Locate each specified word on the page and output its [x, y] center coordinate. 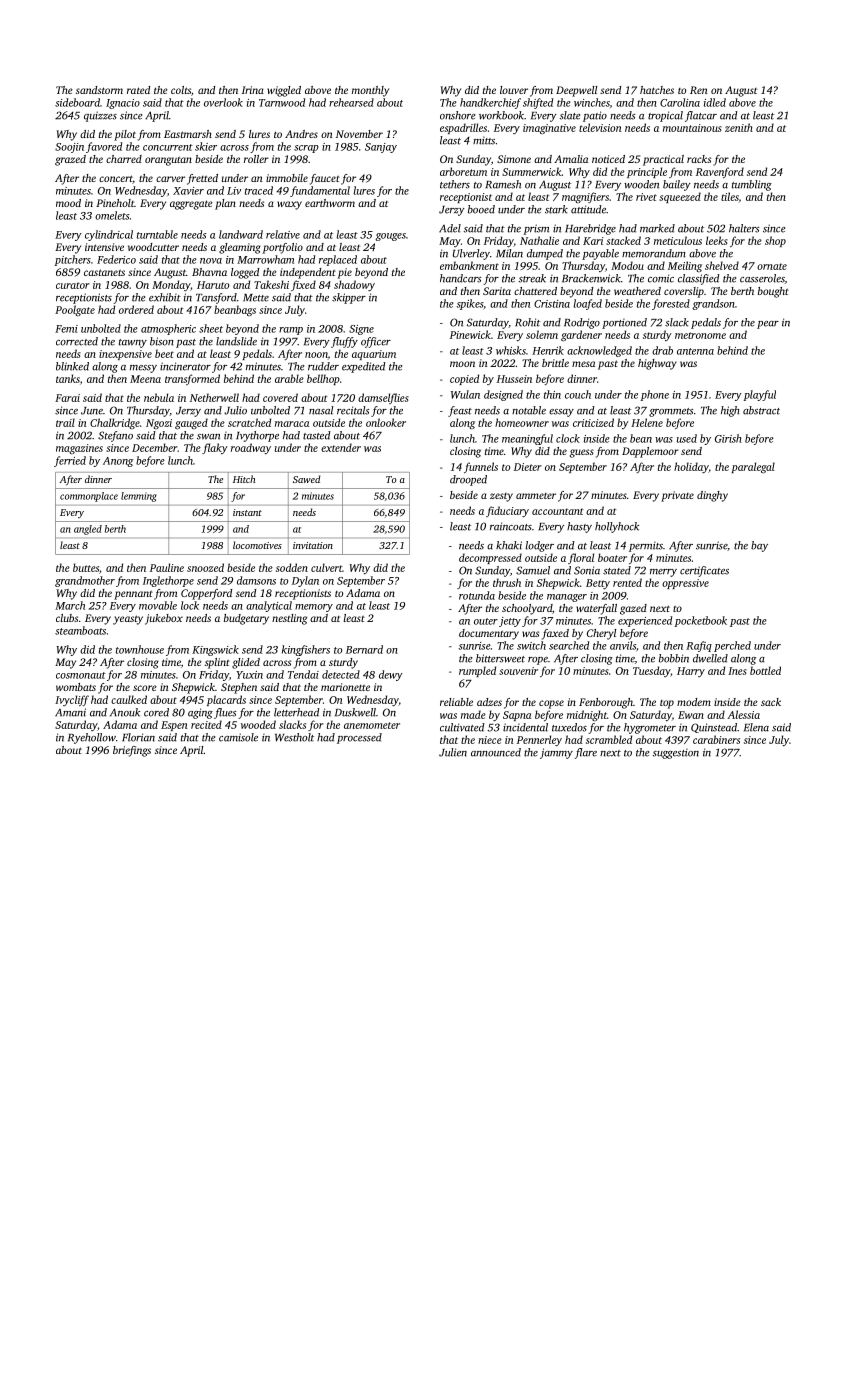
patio [595, 116]
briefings [132, 751]
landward [241, 234]
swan [208, 437]
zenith [739, 127]
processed [359, 738]
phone [654, 395]
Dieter [528, 467]
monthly [370, 91]
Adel [450, 228]
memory [314, 608]
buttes [86, 567]
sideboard [77, 102]
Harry [691, 672]
